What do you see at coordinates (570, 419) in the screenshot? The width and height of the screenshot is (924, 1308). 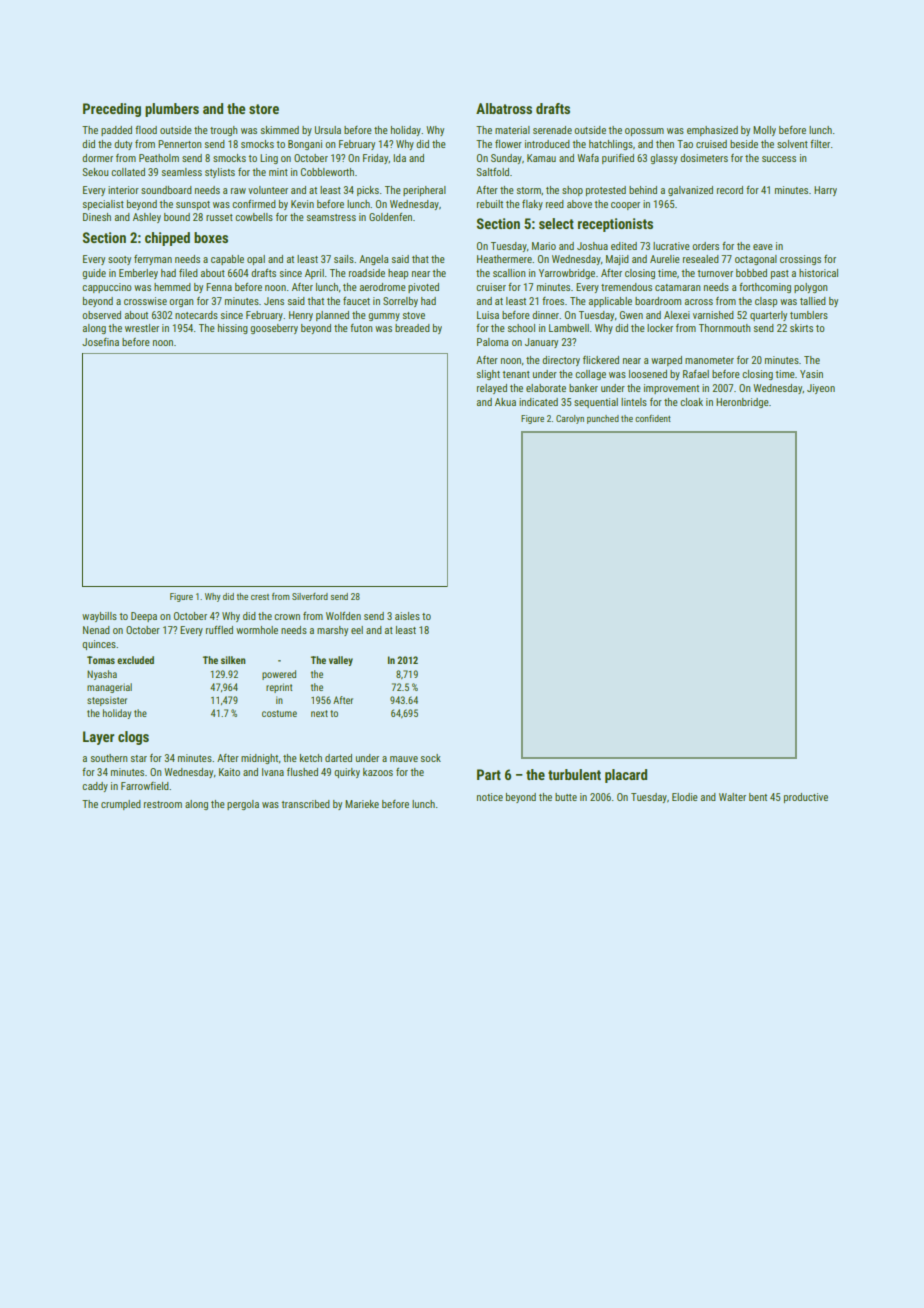 I see `Carolyn` at bounding box center [570, 419].
